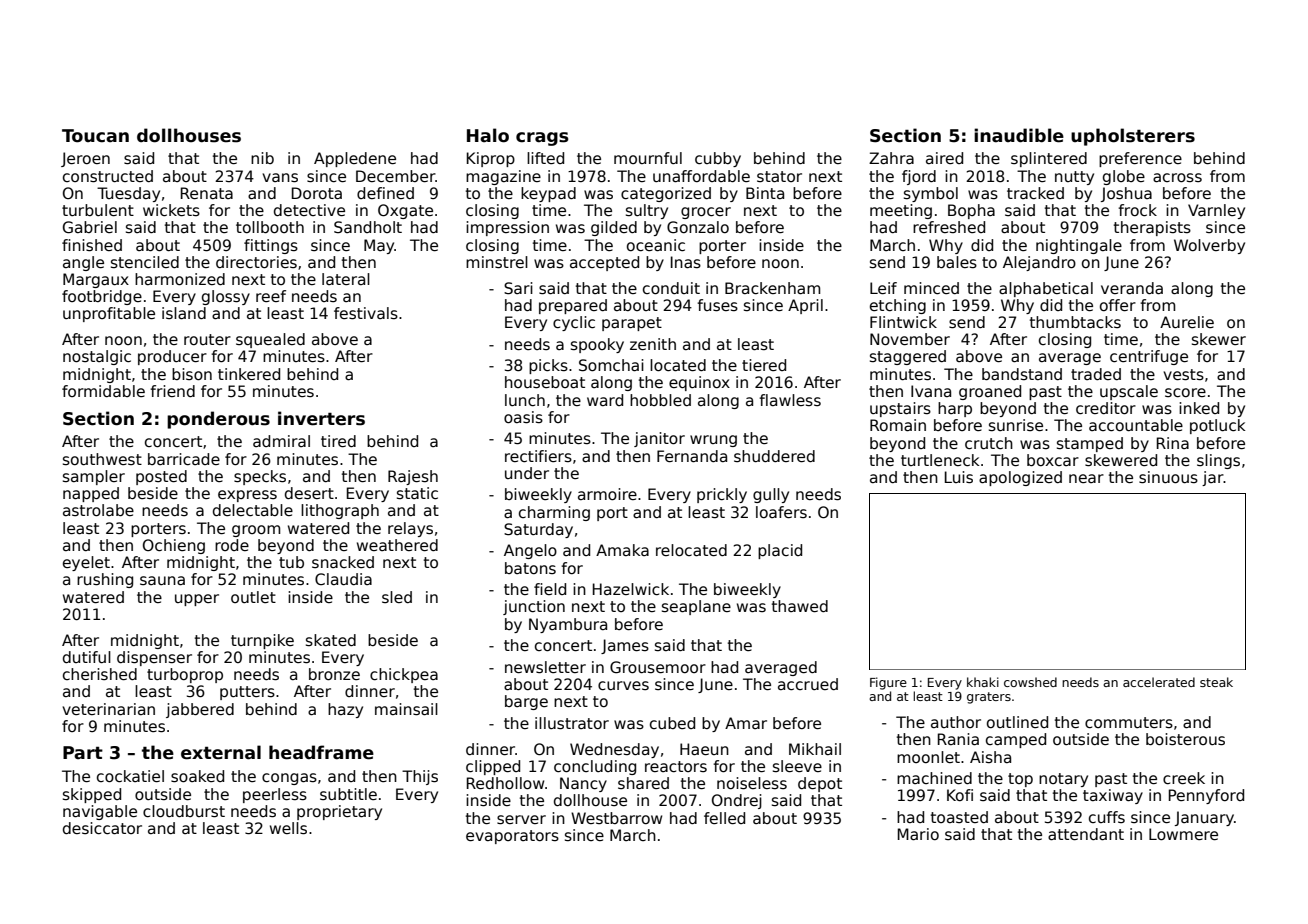  I want to click on splintered, so click(1049, 159).
